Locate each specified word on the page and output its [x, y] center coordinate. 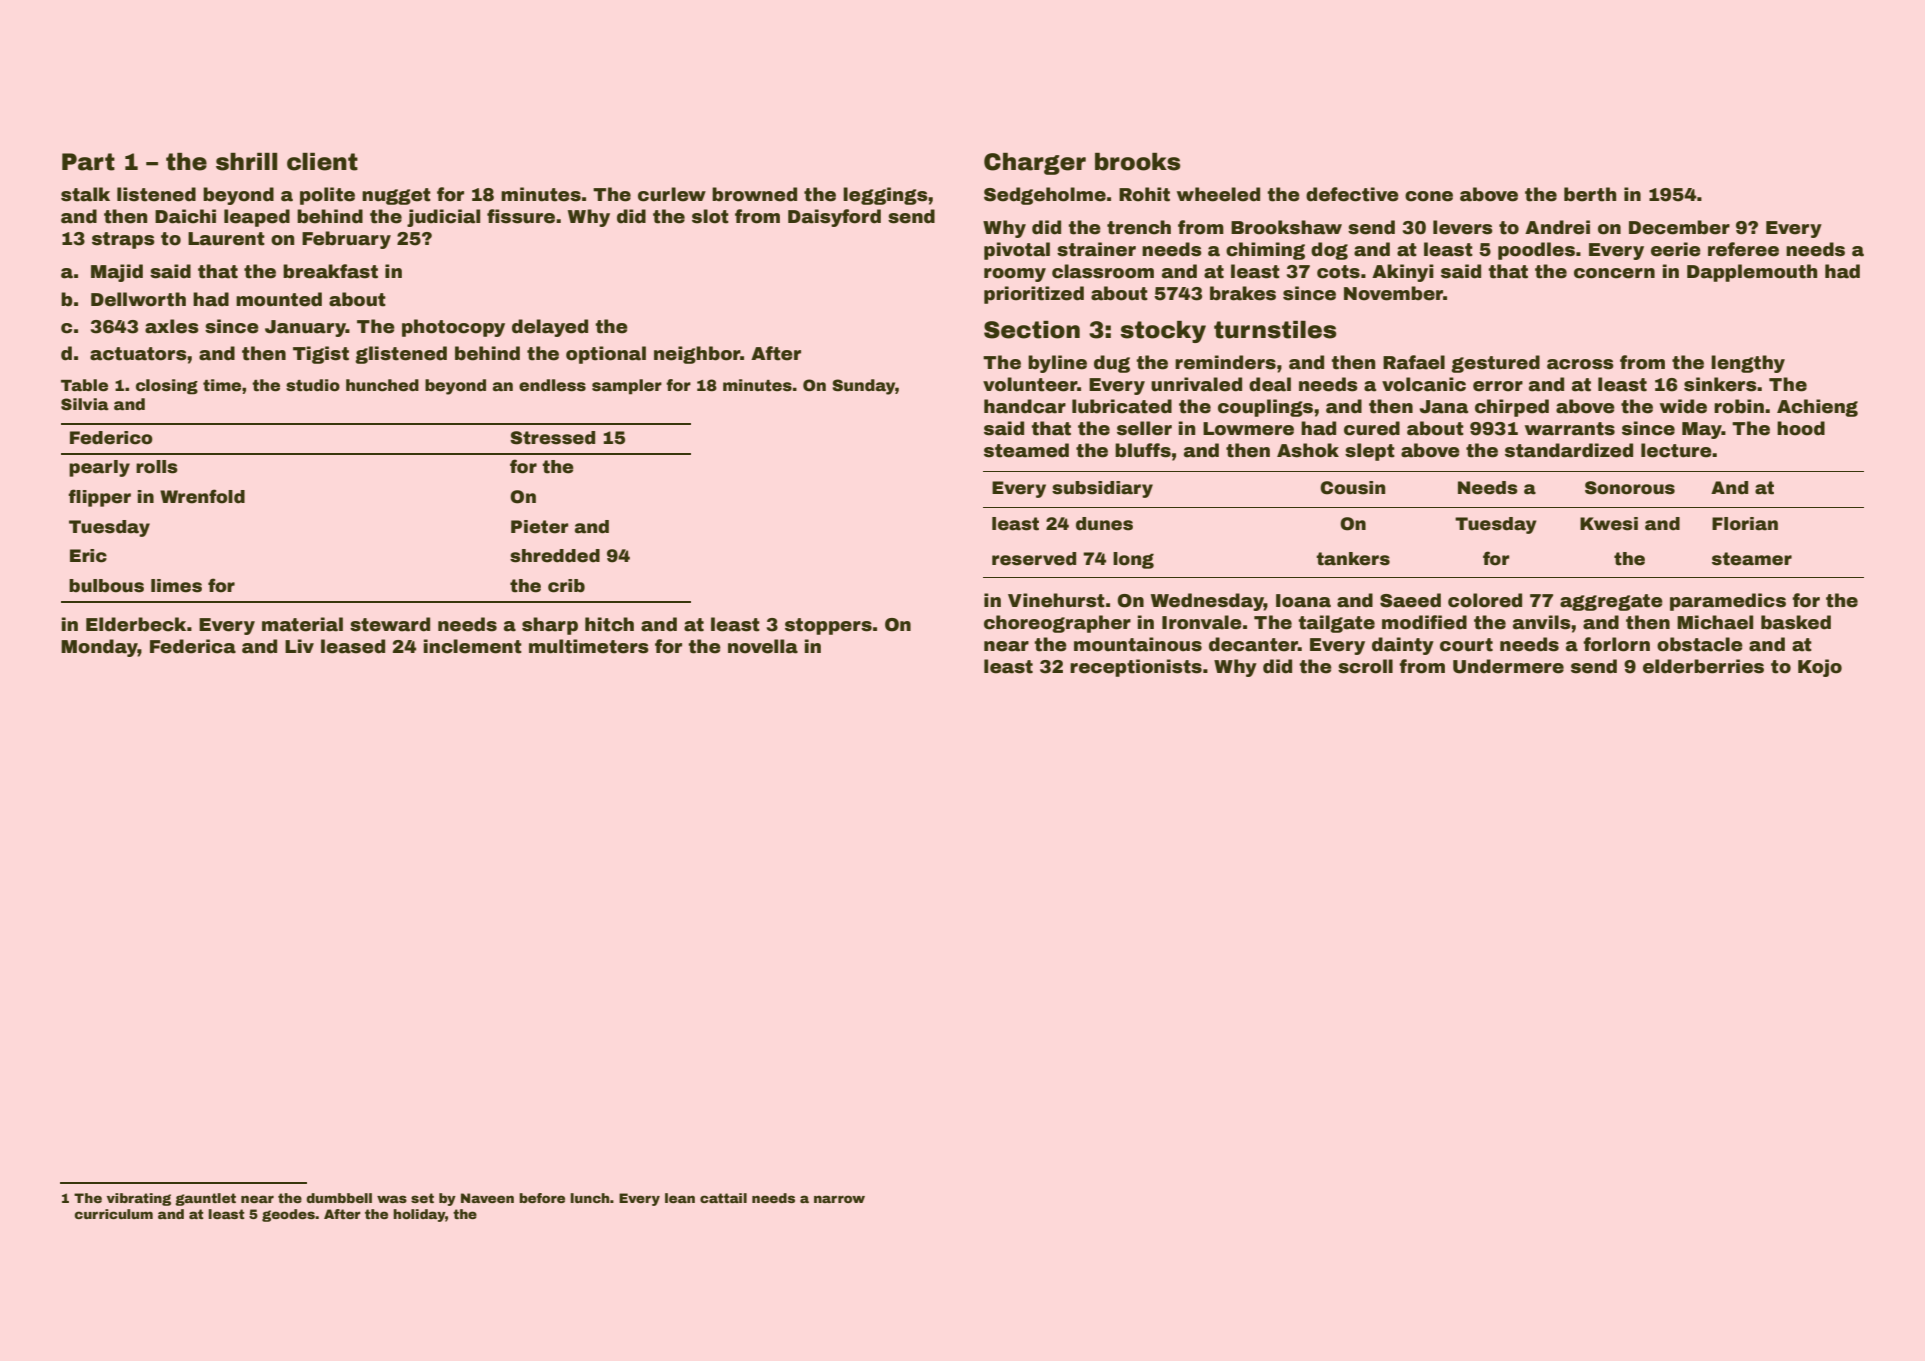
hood [1801, 428]
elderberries [1703, 666]
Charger [1035, 164]
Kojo [1820, 668]
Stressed [552, 438]
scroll [1365, 666]
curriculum [113, 1214]
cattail [723, 1198]
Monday [99, 648]
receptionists [1136, 668]
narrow [839, 1199]
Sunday [863, 387]
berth [1590, 194]
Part [88, 162]
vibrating [139, 1199]
